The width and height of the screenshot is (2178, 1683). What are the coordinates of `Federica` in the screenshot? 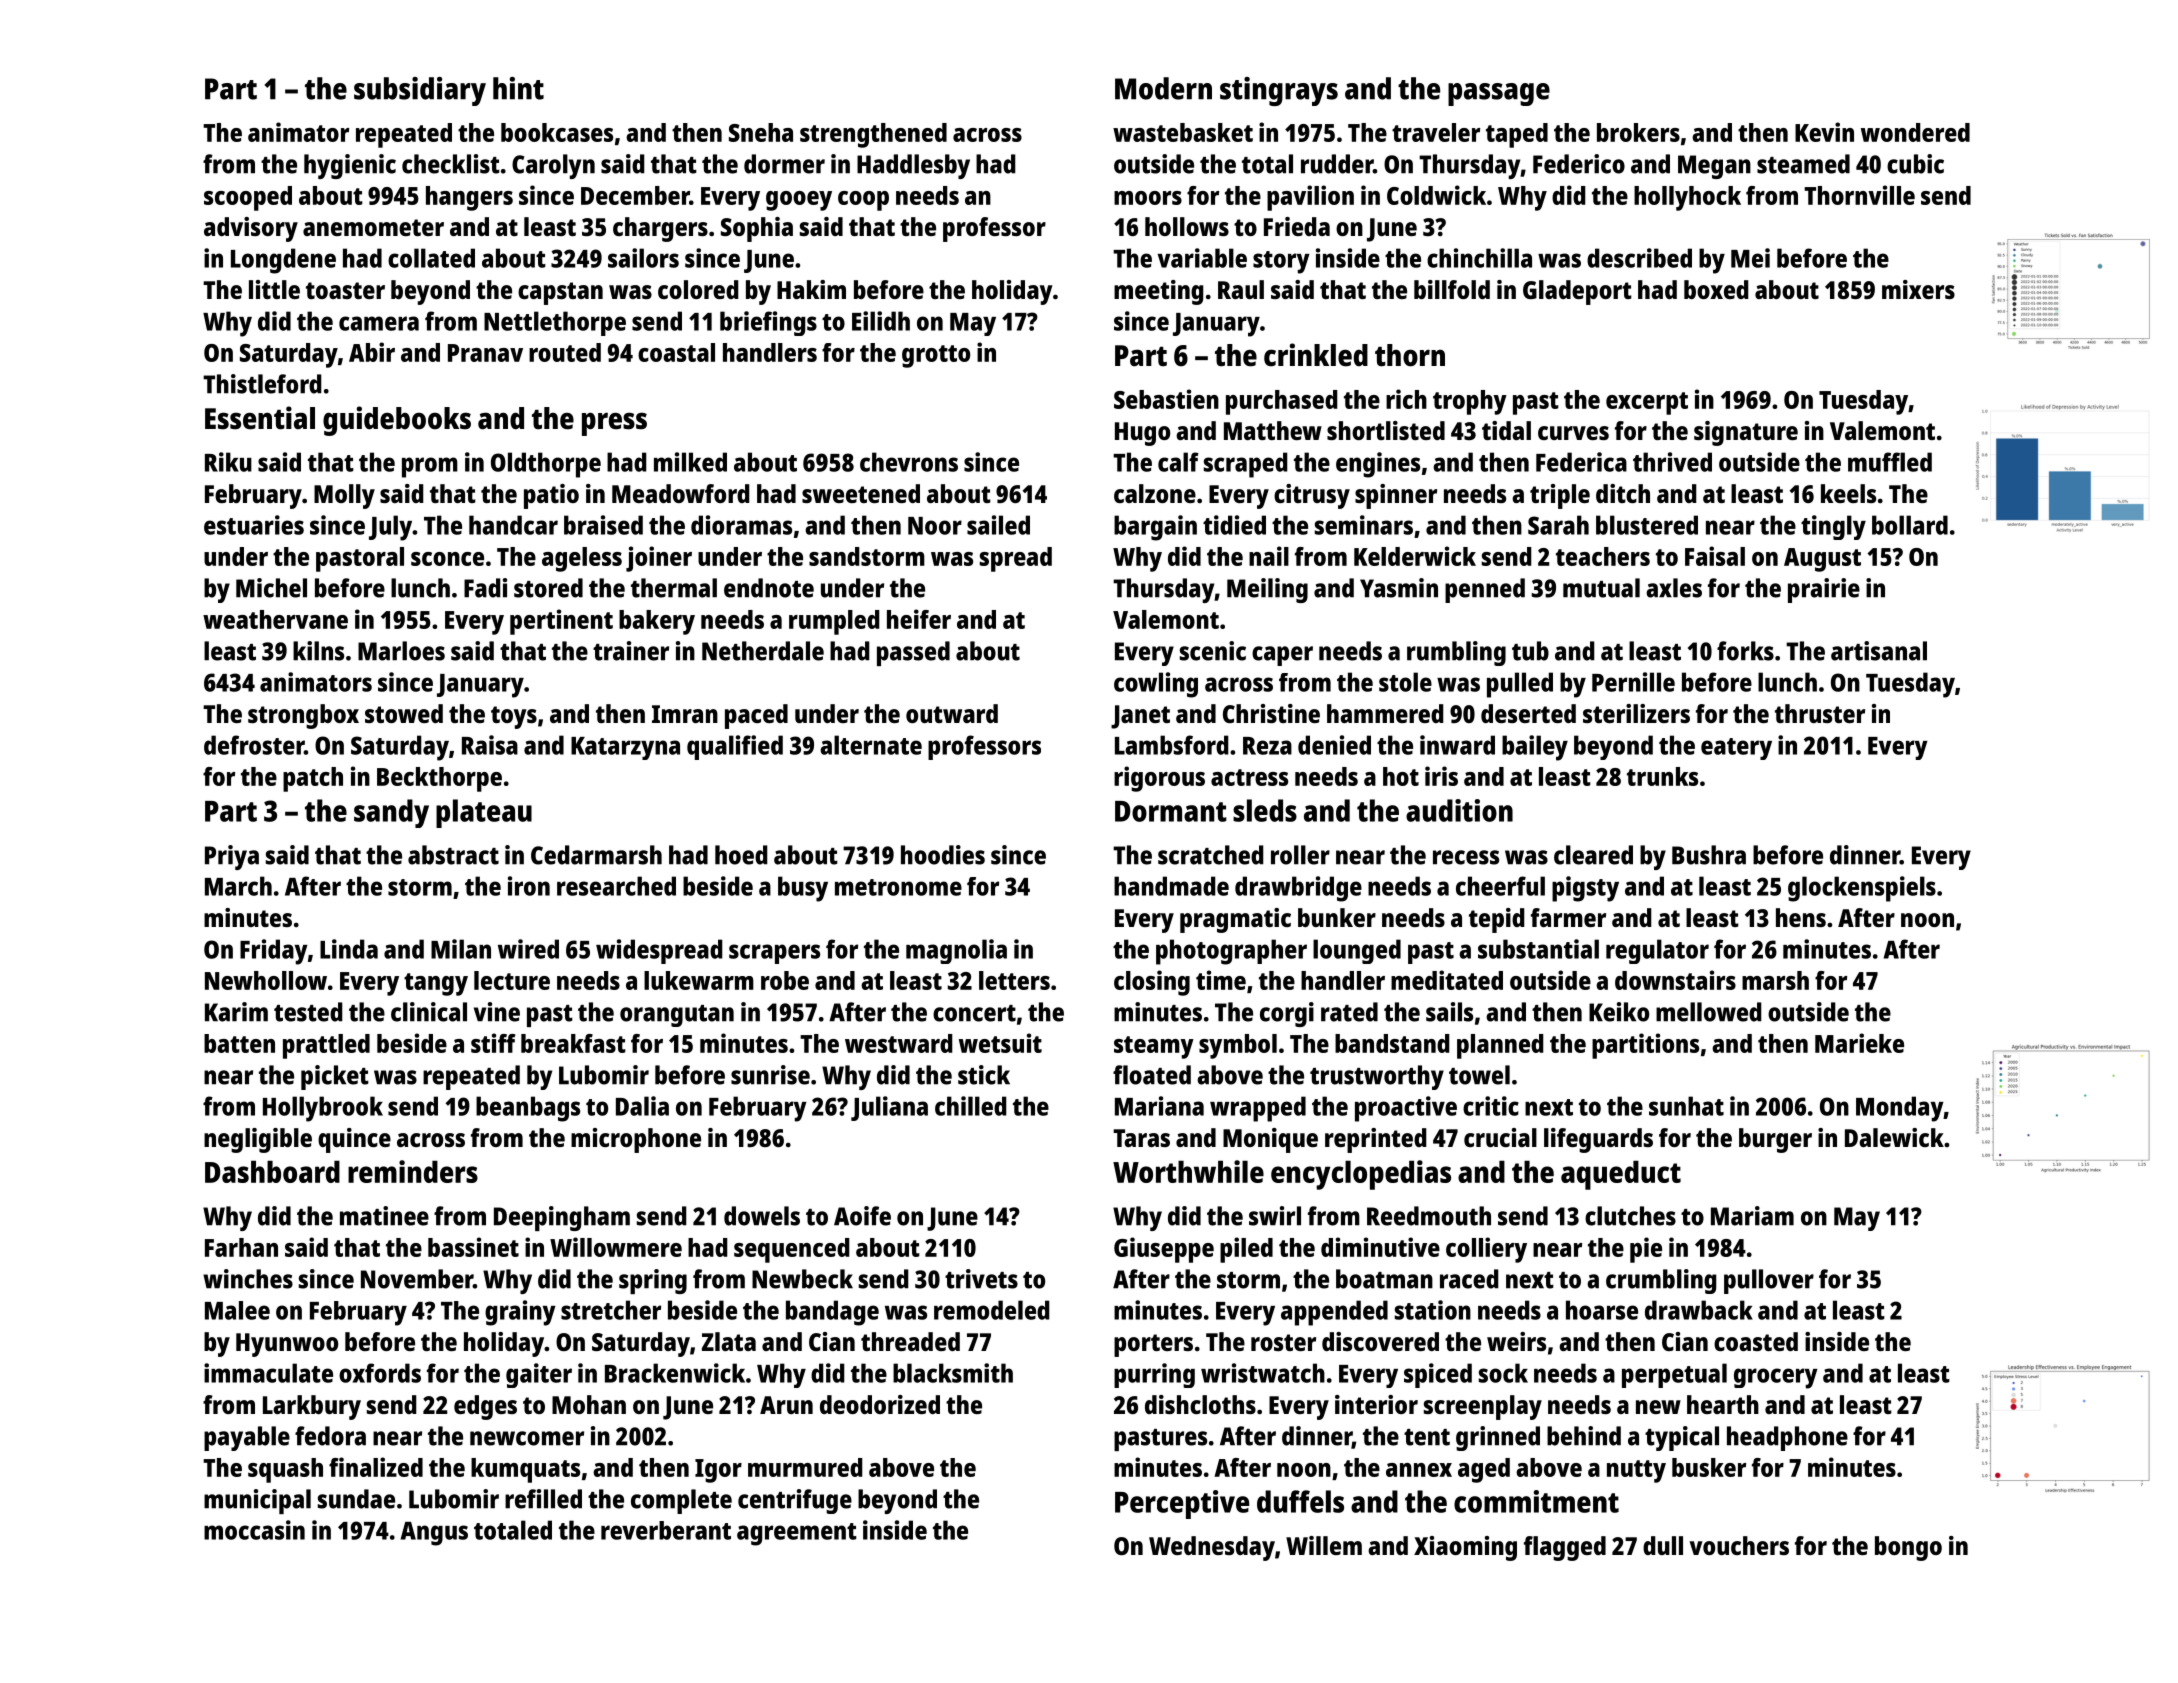 It's located at (1581, 462).
